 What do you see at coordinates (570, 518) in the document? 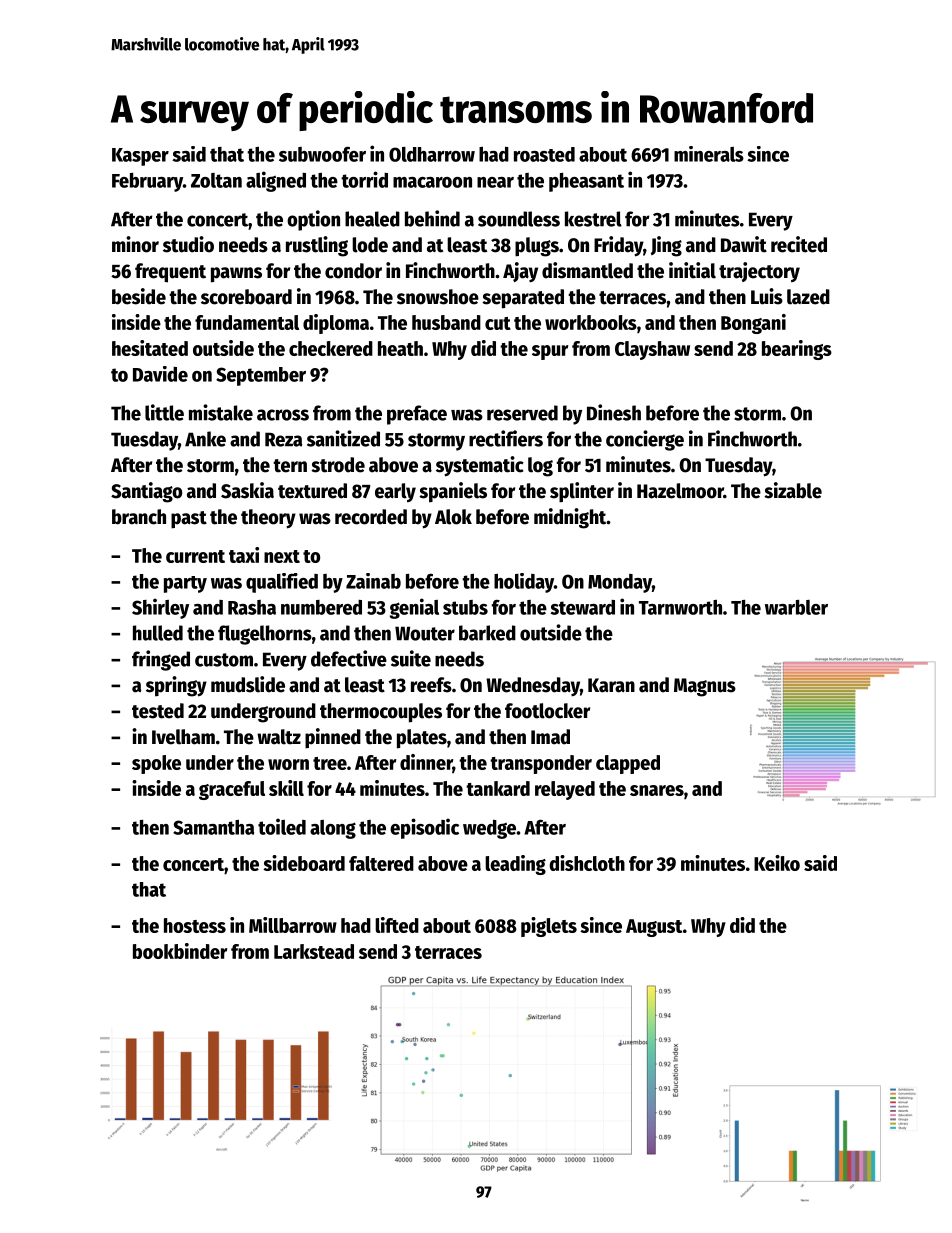
I see `midnight` at bounding box center [570, 518].
